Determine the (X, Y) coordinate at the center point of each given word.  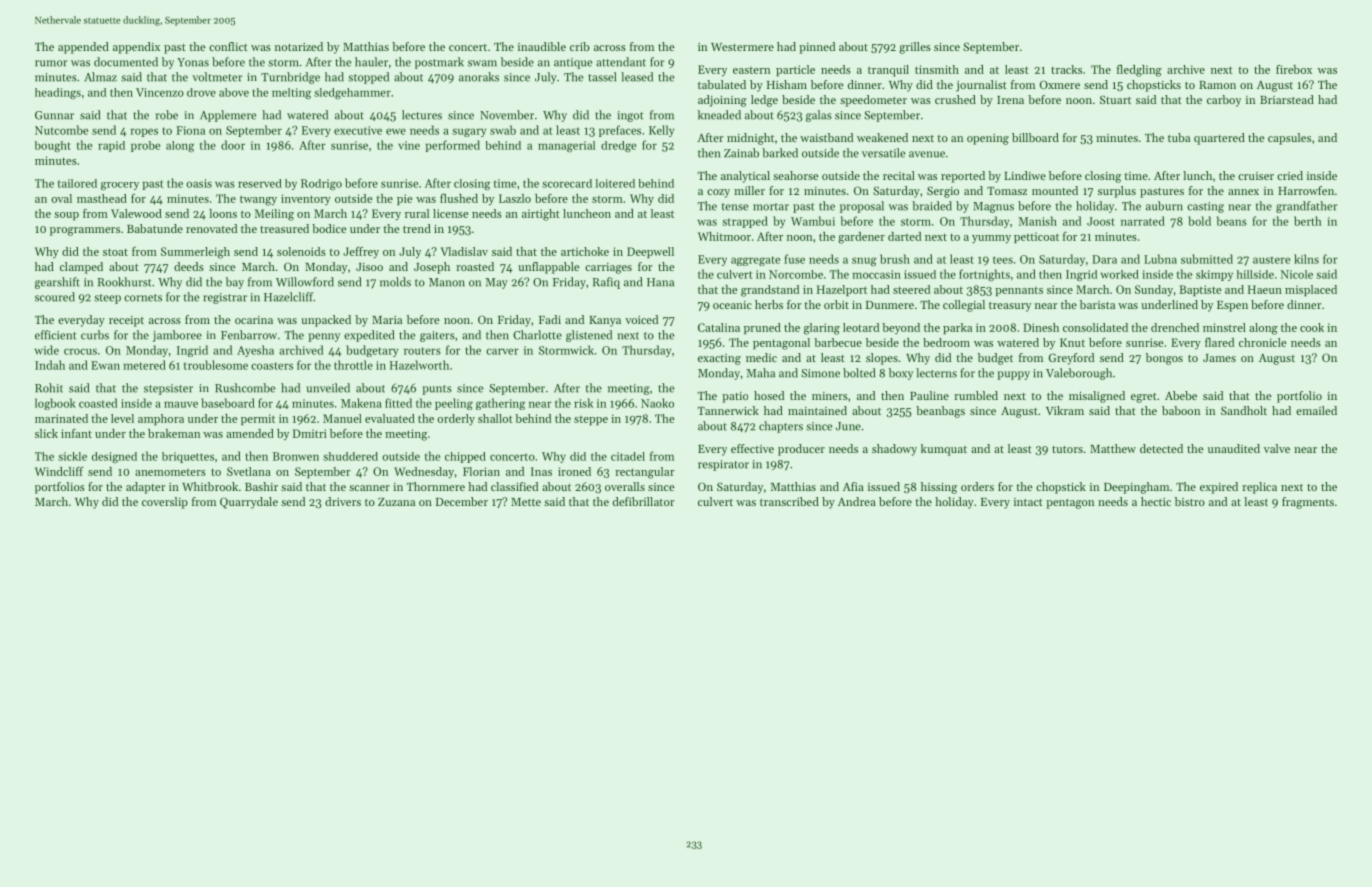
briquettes (188, 457)
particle (795, 70)
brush (895, 259)
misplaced (1311, 290)
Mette (526, 502)
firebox (1294, 69)
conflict (228, 46)
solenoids (301, 251)
